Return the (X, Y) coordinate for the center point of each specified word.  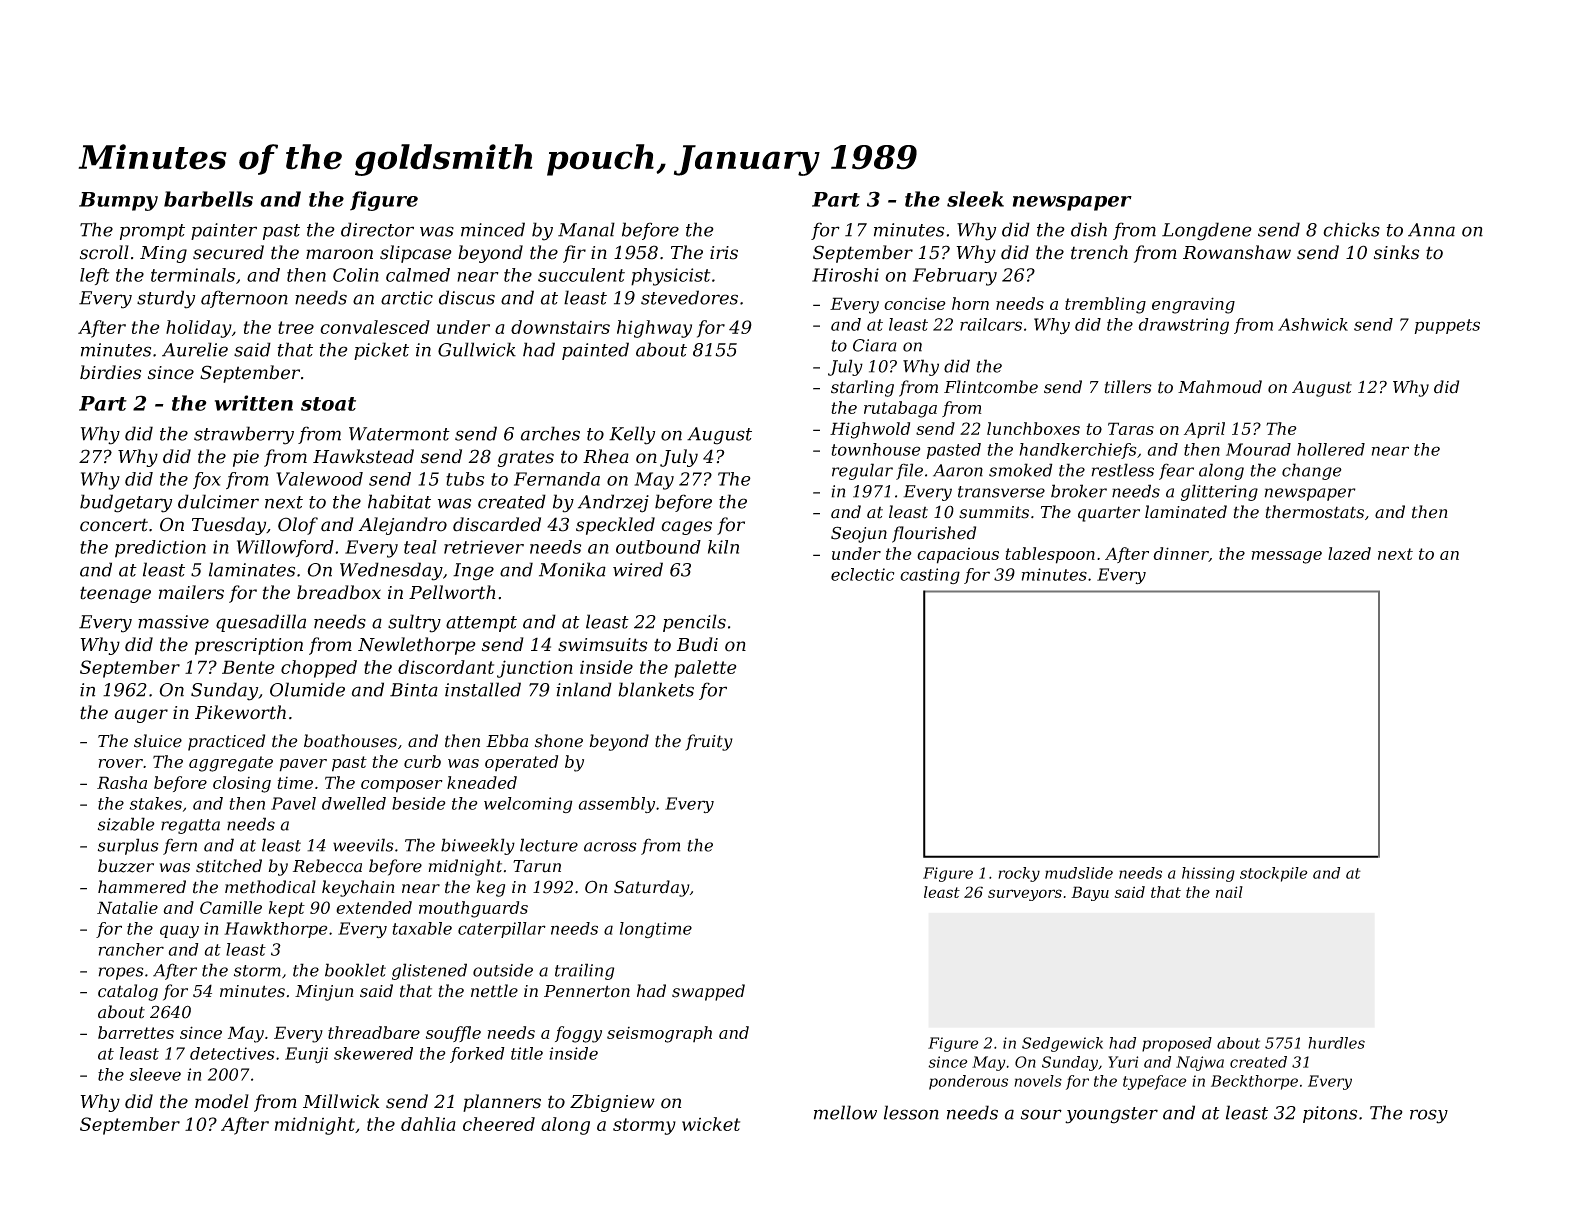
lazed (1349, 553)
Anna (1431, 230)
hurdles (1336, 1043)
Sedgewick (1062, 1044)
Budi (697, 644)
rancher (131, 949)
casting (930, 576)
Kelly (632, 435)
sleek (975, 199)
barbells (208, 199)
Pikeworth (240, 712)
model (222, 1101)
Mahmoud (1220, 387)
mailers (191, 592)
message (1287, 557)
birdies (110, 372)
